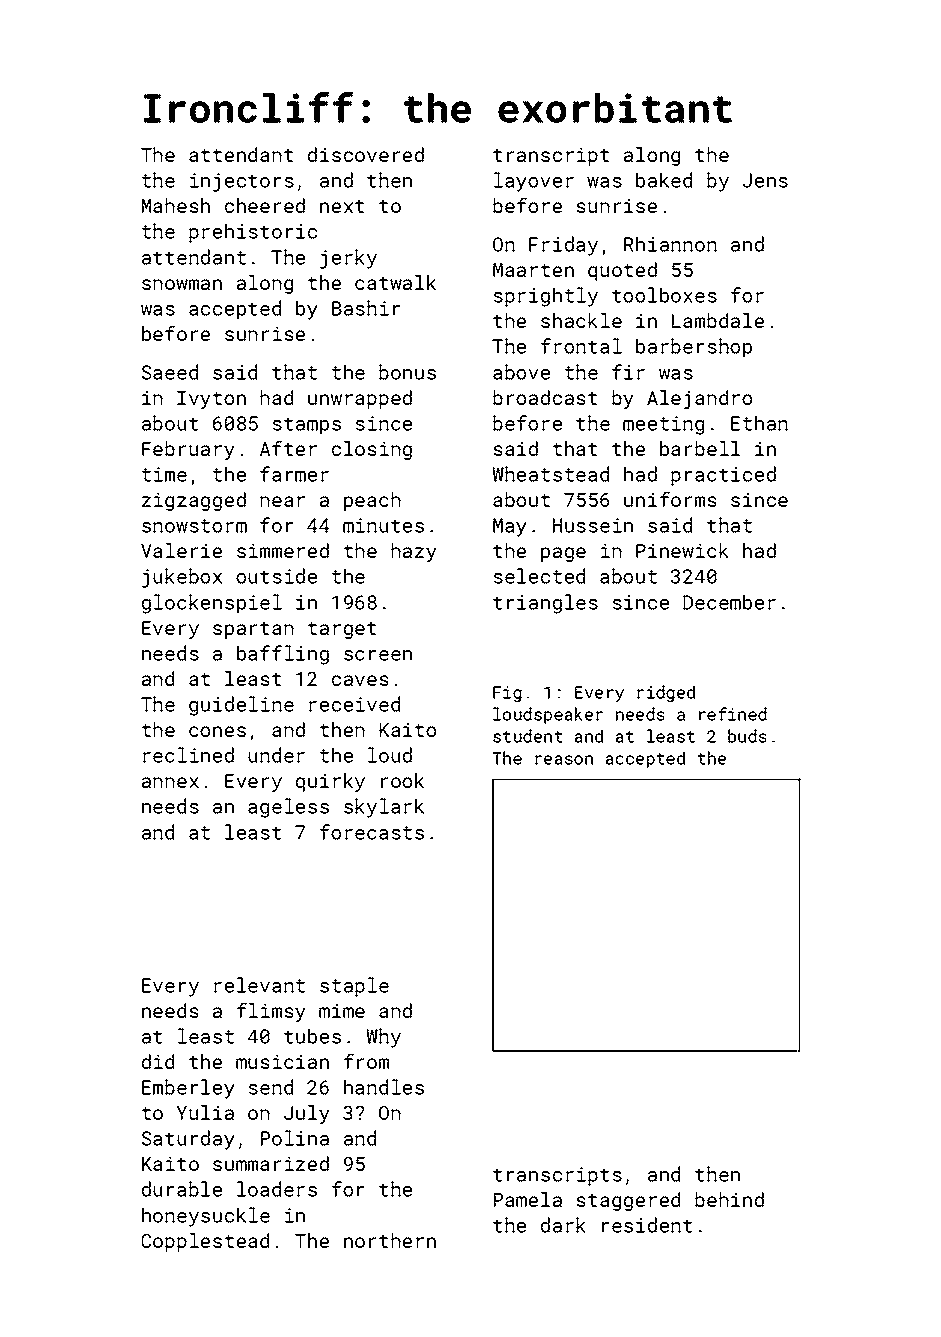 Image resolution: width=941 pixels, height=1337 pixels. What do you see at coordinates (384, 1087) in the screenshot?
I see `handles` at bounding box center [384, 1087].
